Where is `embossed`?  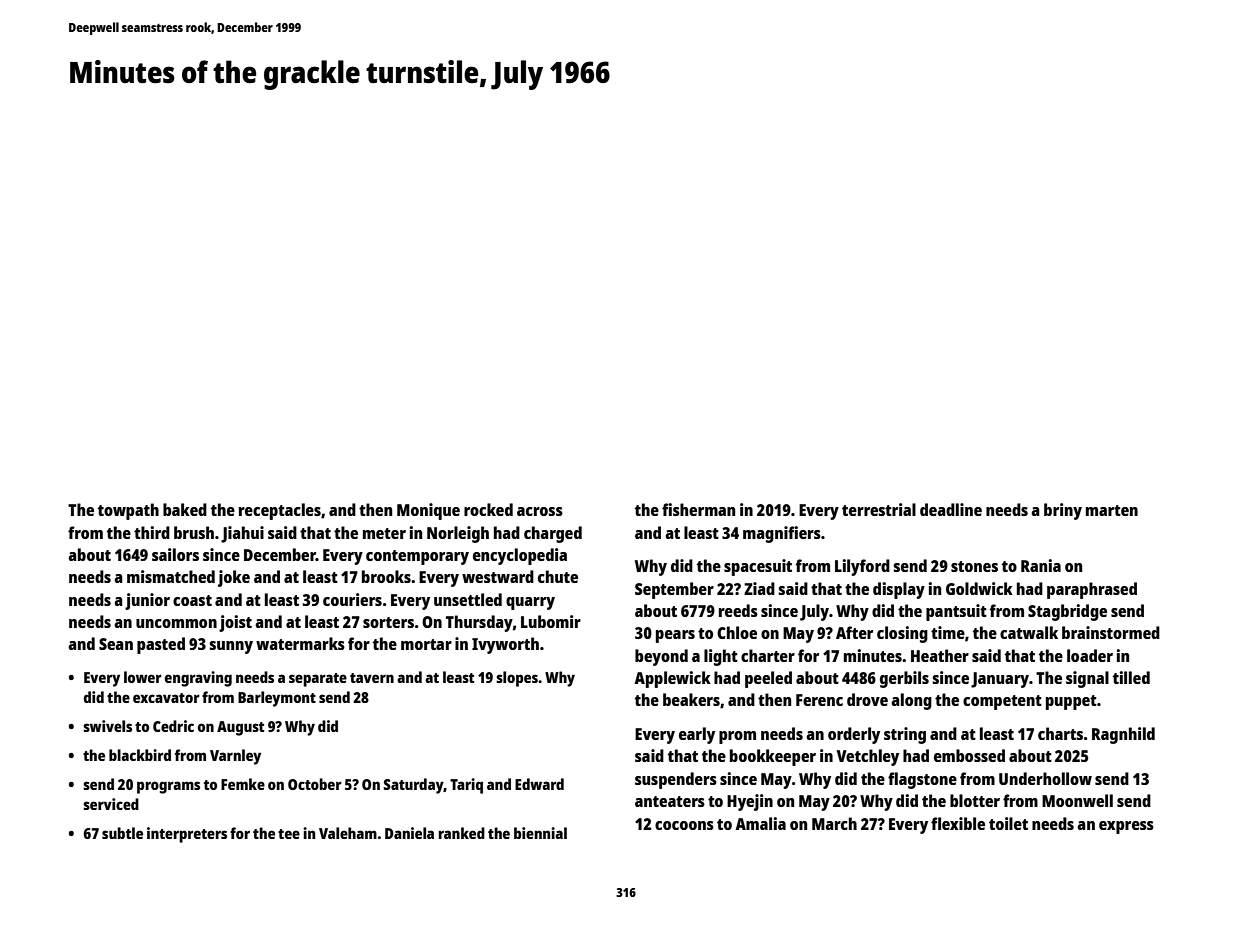
embossed is located at coordinates (969, 755).
